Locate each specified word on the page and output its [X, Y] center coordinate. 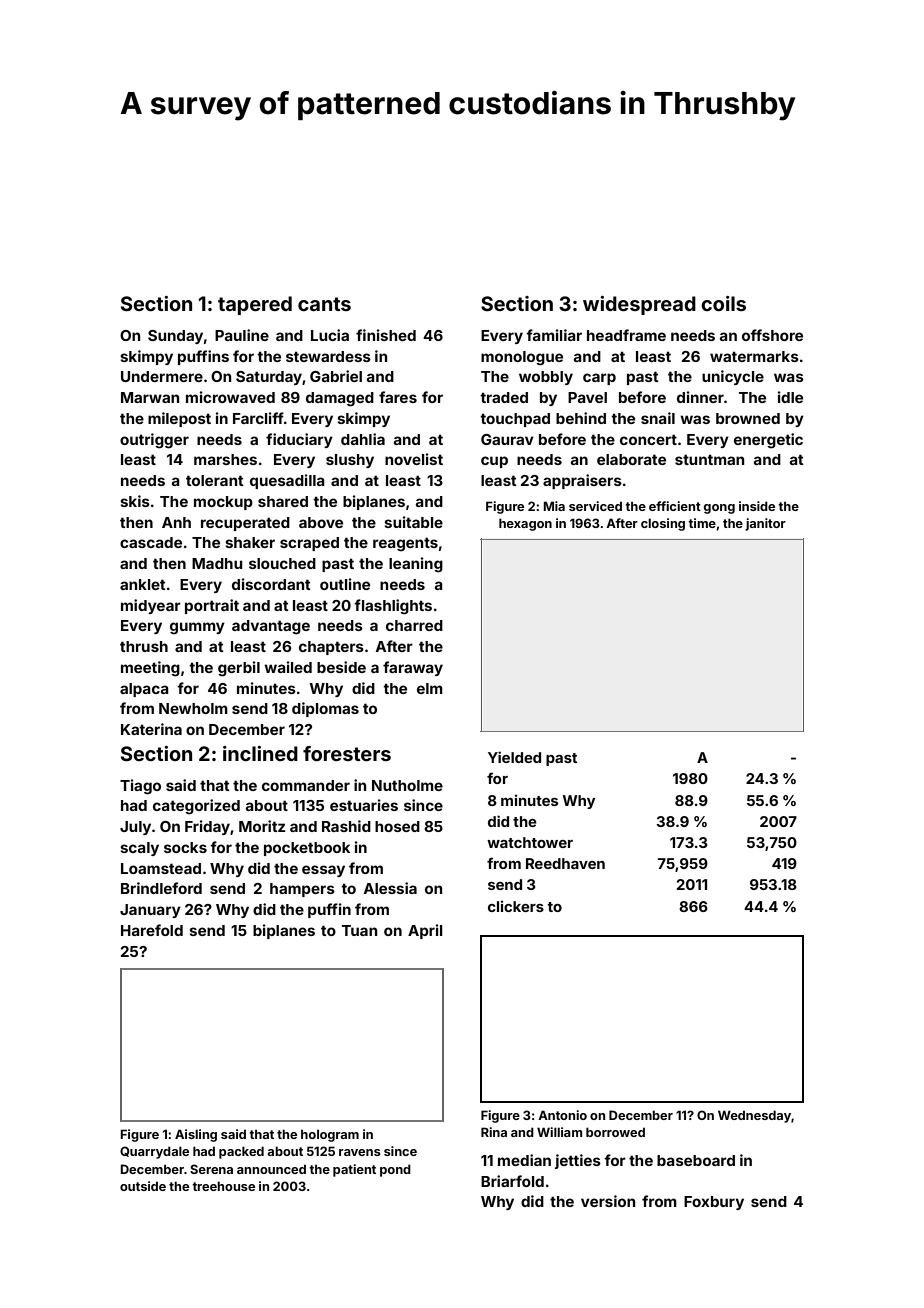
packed [241, 1152]
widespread [639, 305]
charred [414, 625]
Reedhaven [565, 863]
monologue [522, 358]
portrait [212, 606]
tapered [255, 305]
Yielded [514, 757]
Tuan [359, 930]
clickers [516, 906]
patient [354, 1170]
